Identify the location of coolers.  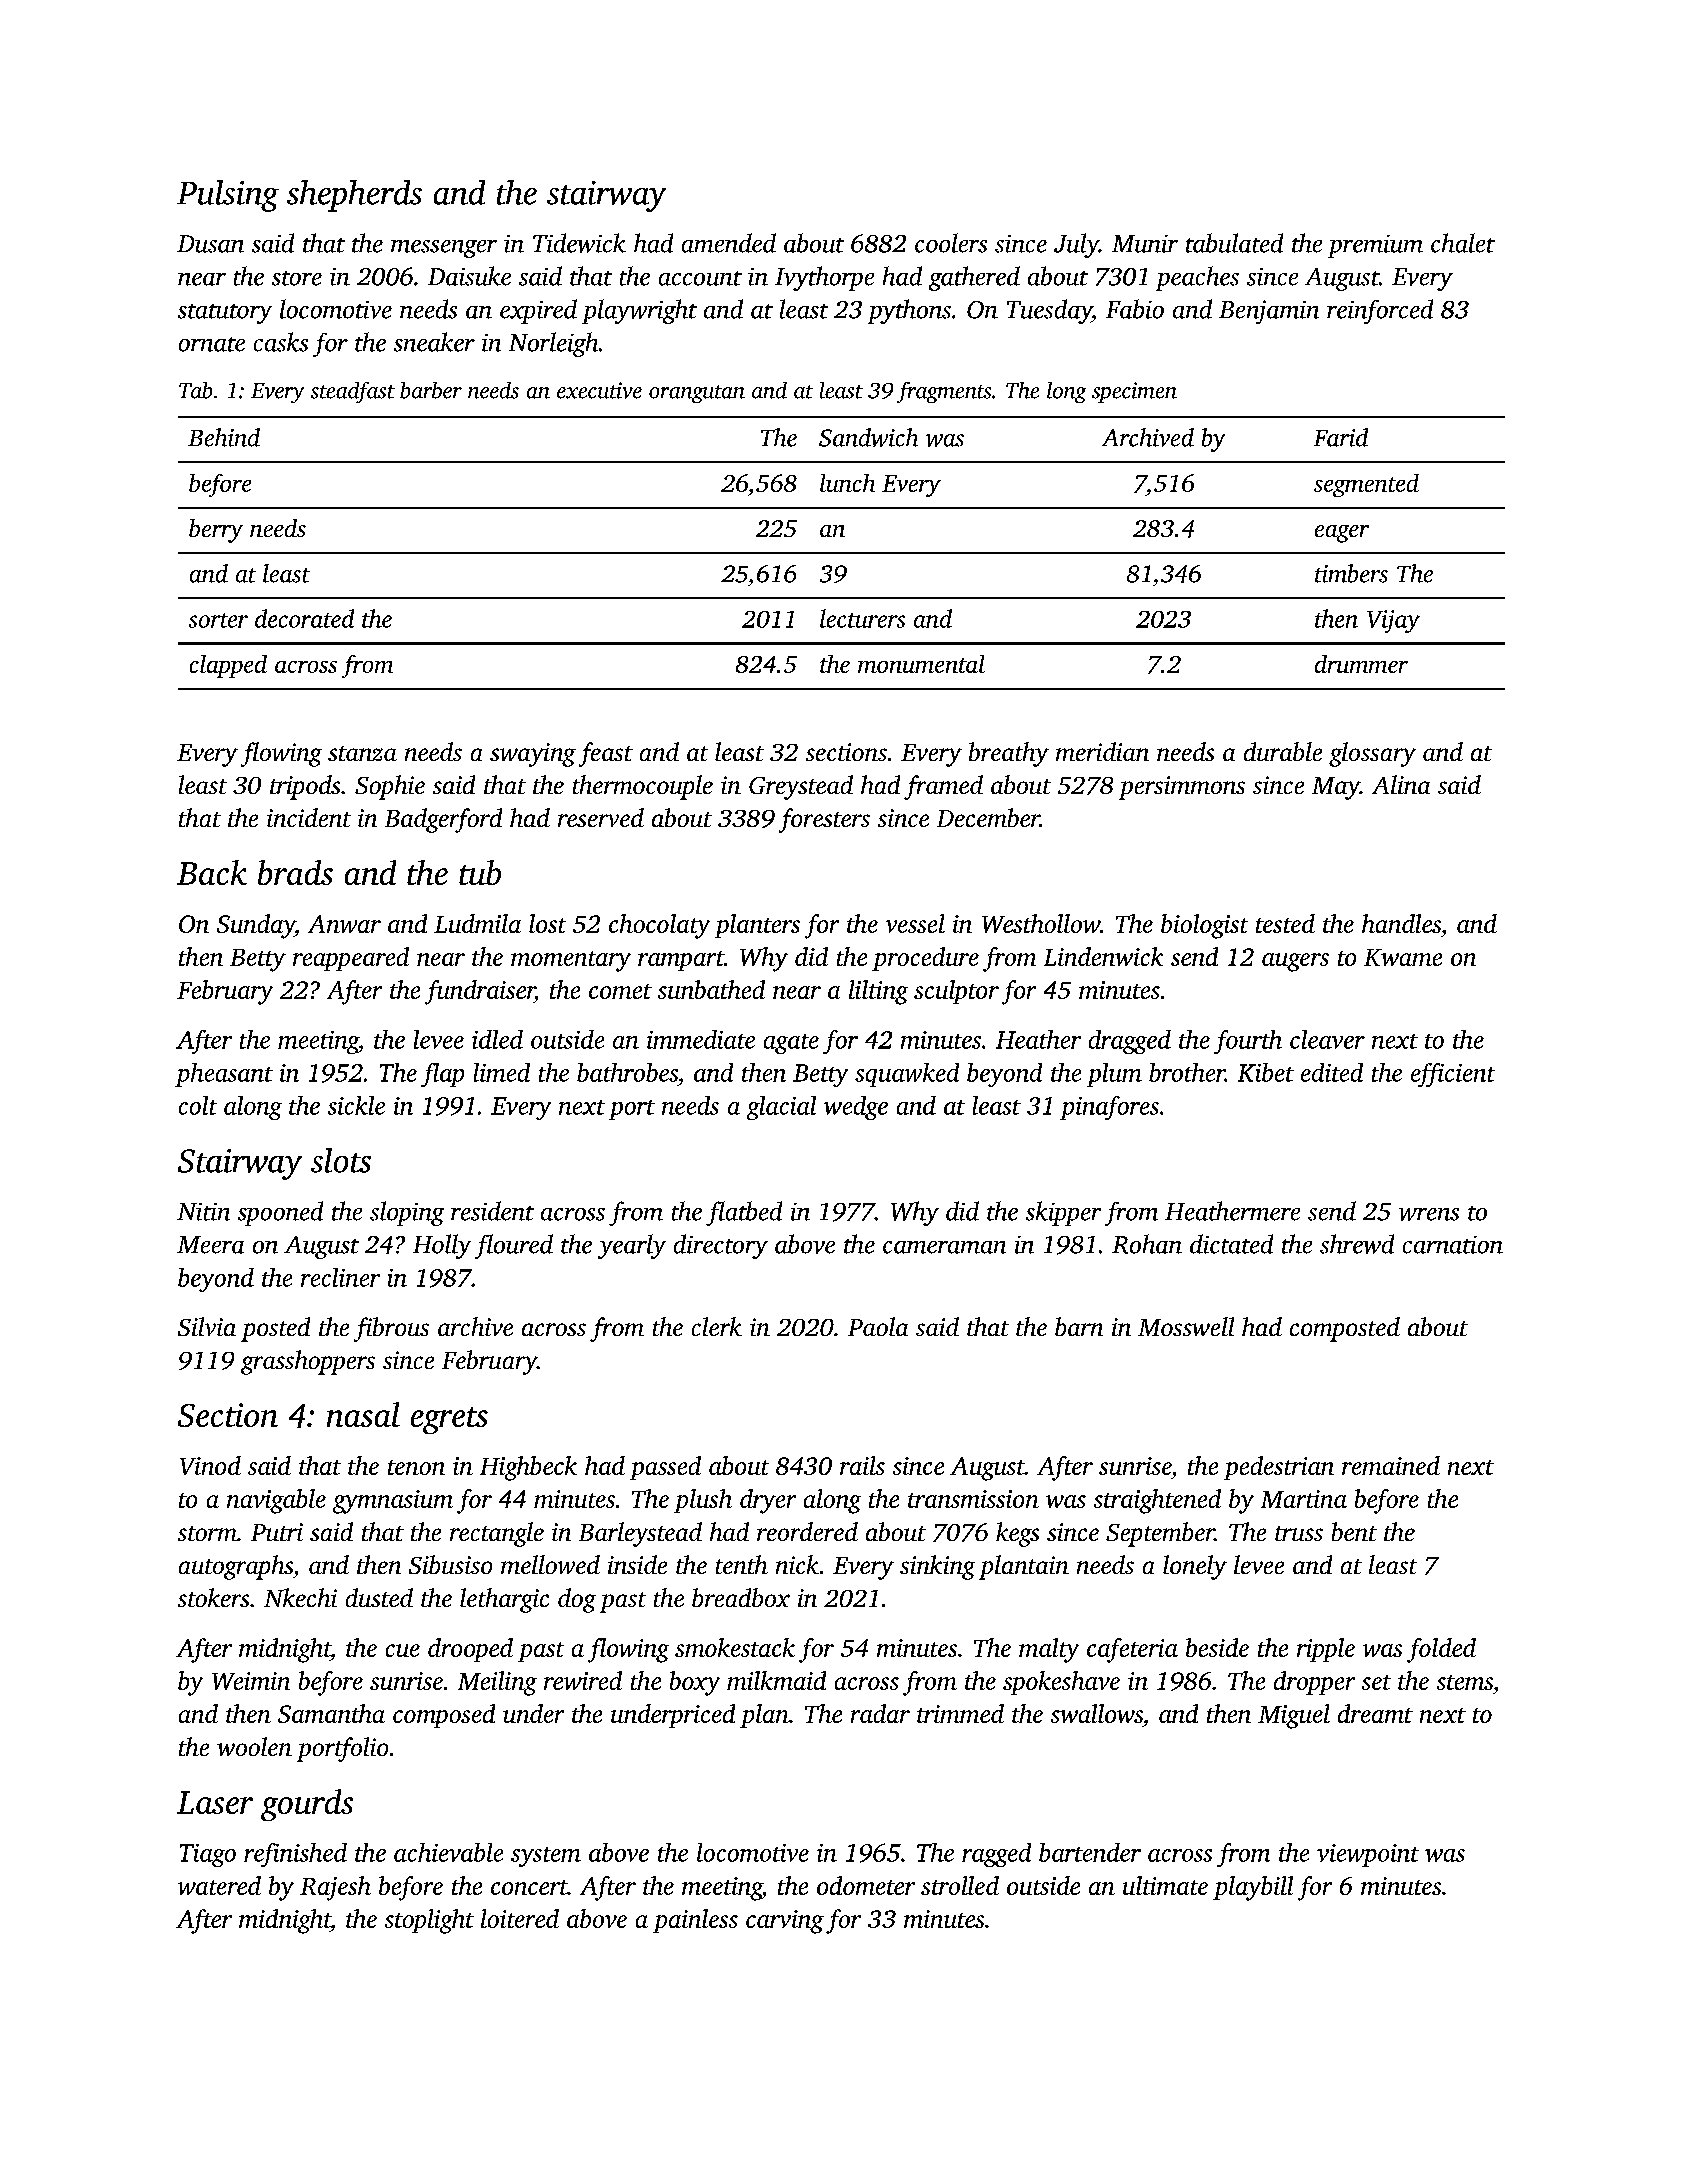
(951, 243).
